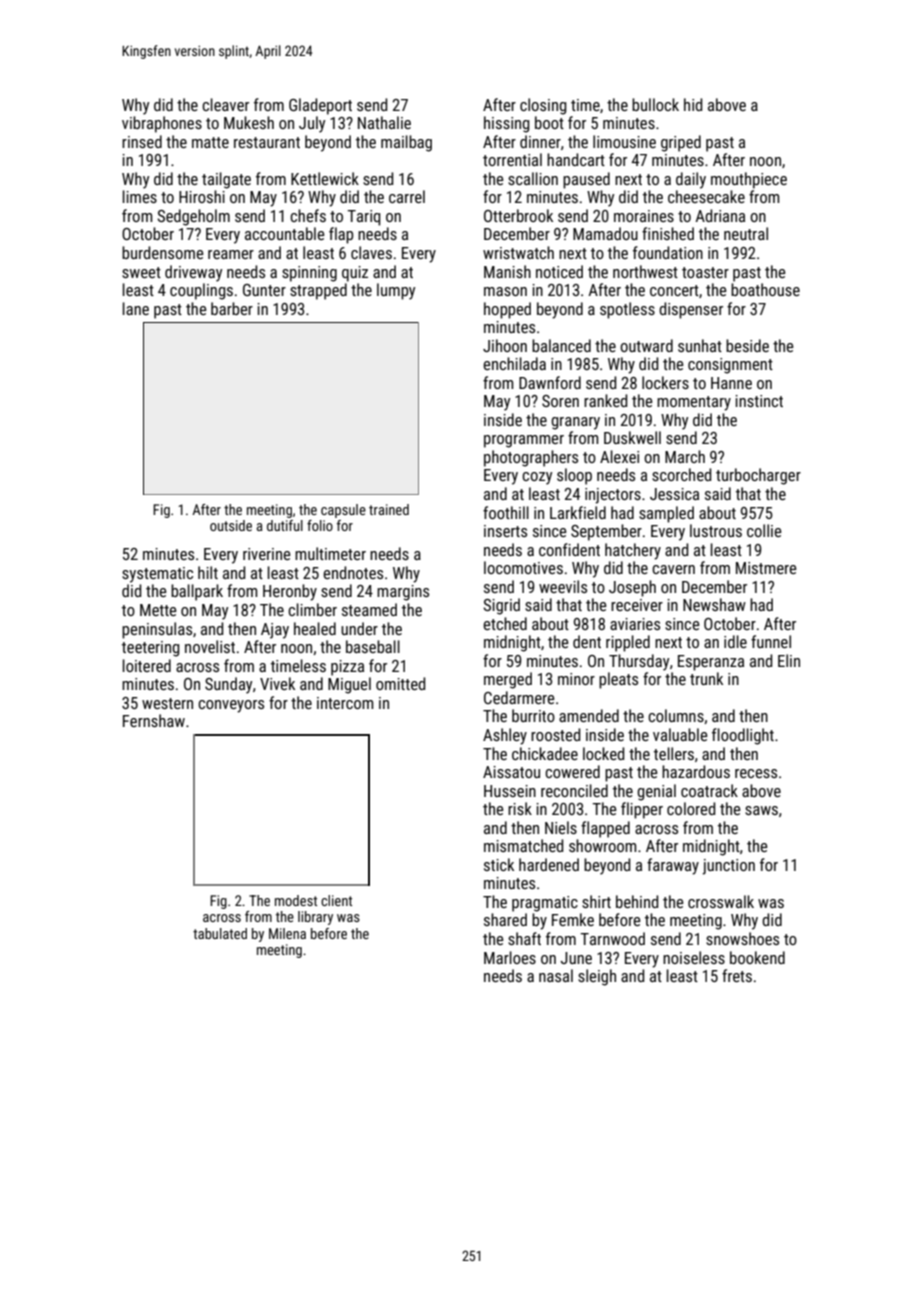 The width and height of the document is (924, 1308). What do you see at coordinates (771, 641) in the document?
I see `funnel` at bounding box center [771, 641].
